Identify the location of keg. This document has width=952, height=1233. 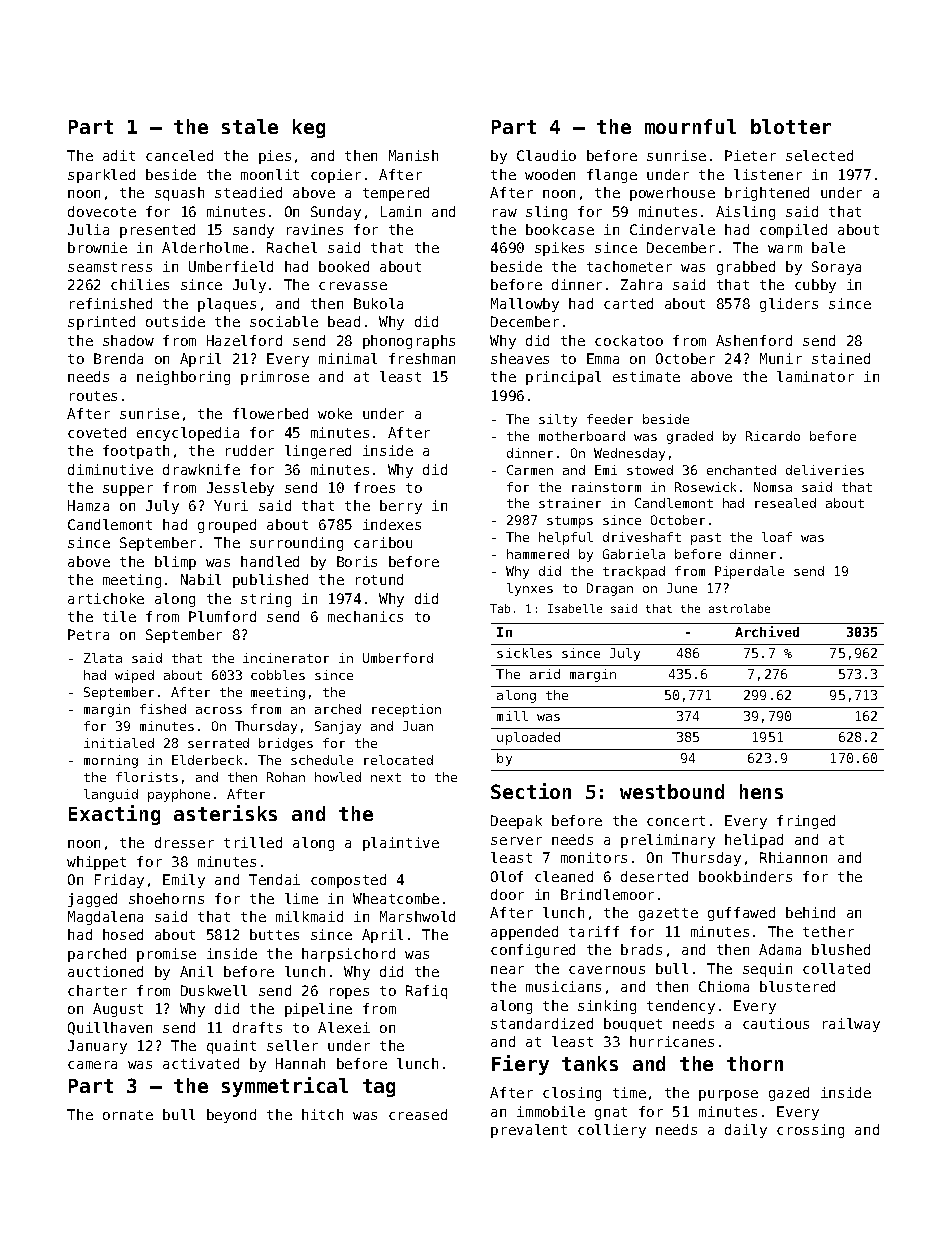
(309, 128).
